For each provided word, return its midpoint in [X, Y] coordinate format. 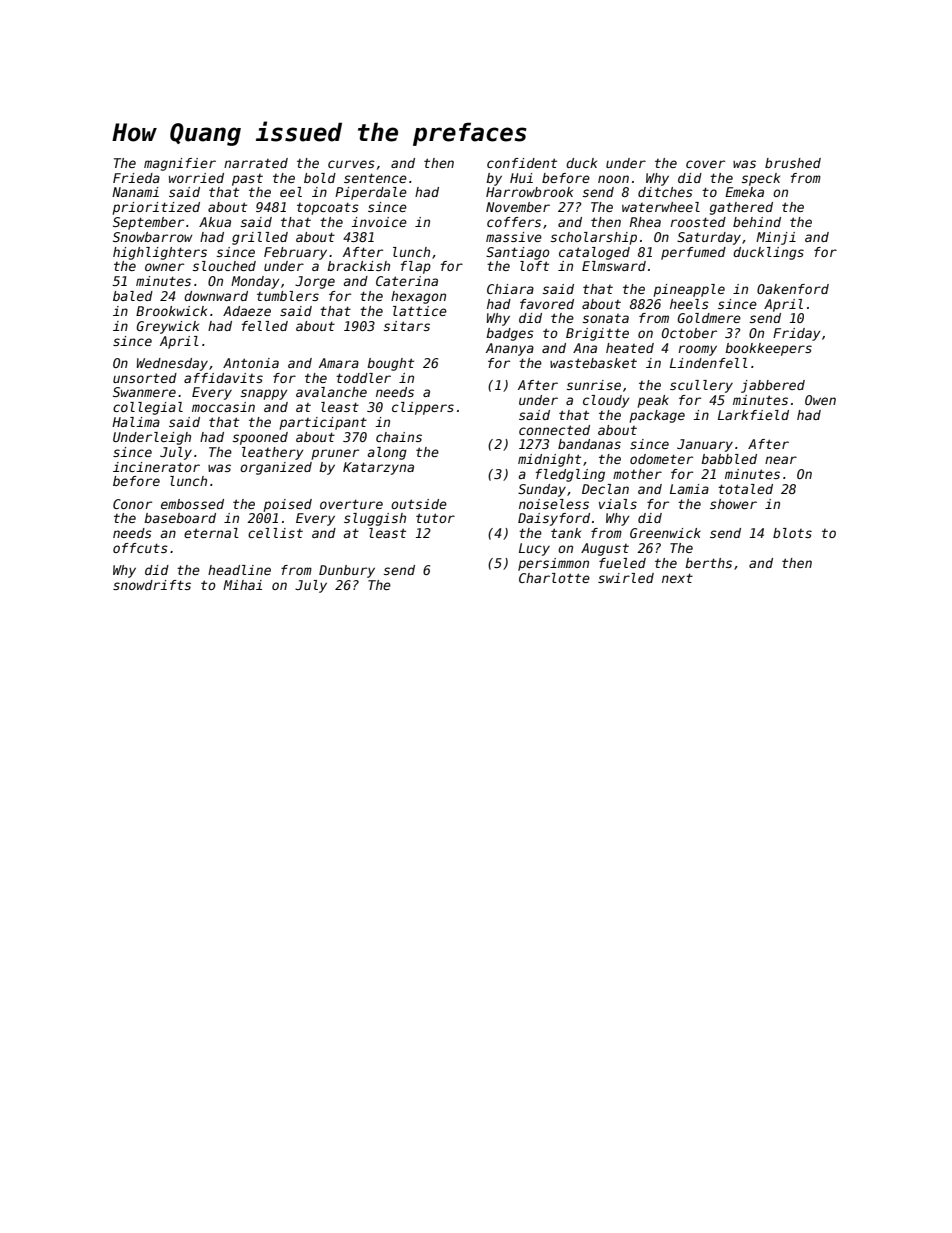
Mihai [242, 585]
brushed [793, 163]
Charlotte [554, 578]
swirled [626, 578]
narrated [256, 163]
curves [351, 164]
